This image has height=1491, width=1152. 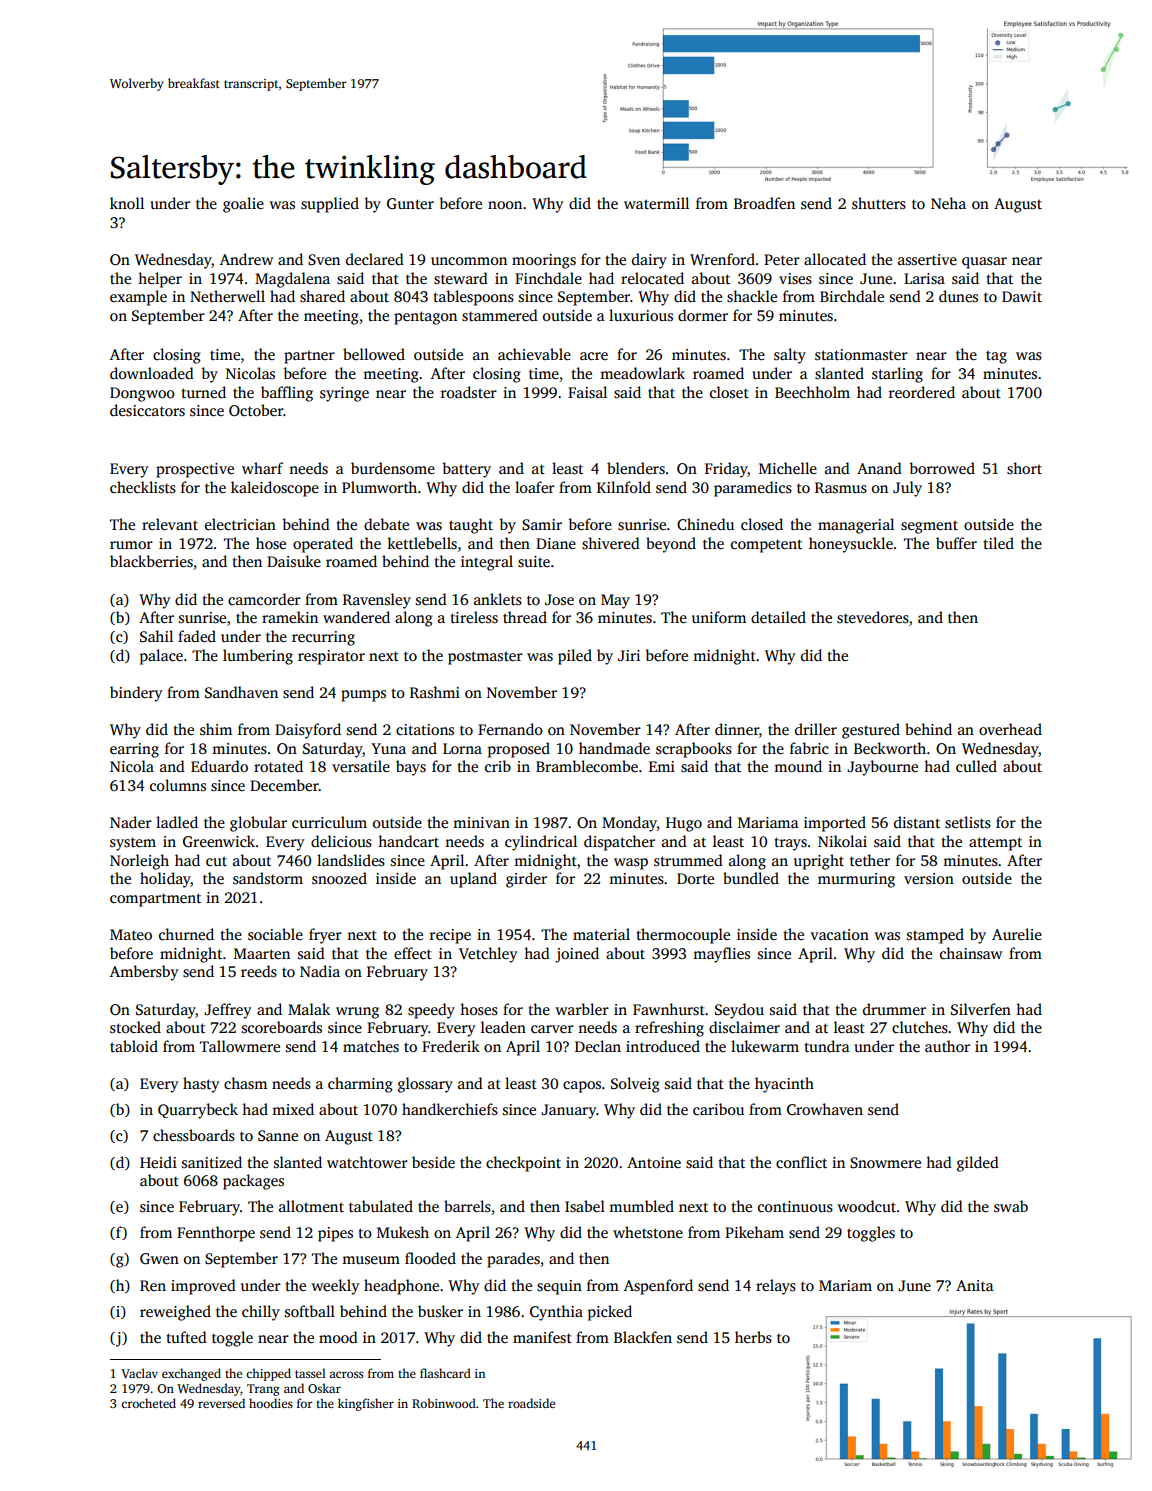 What do you see at coordinates (669, 1029) in the image?
I see `refreshing` at bounding box center [669, 1029].
